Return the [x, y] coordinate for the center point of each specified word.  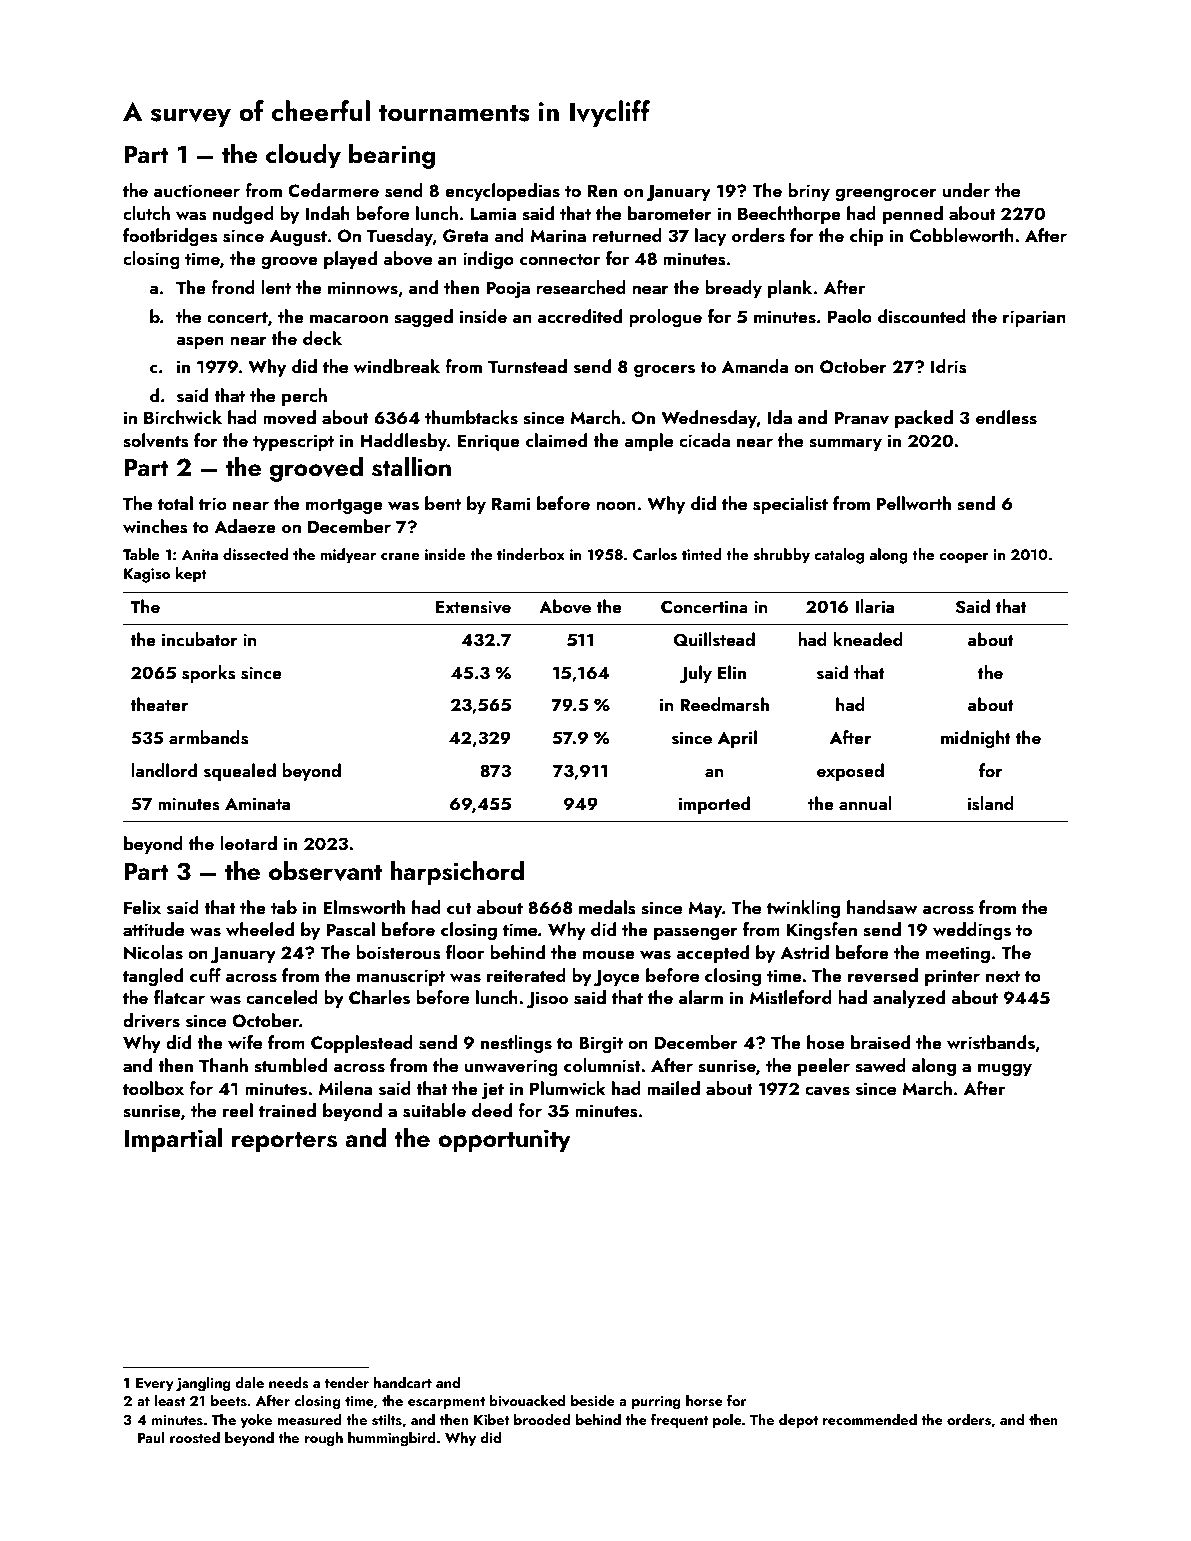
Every [155, 1384]
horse [704, 1401]
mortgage [344, 506]
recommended [869, 1419]
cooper [964, 558]
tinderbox [531, 554]
